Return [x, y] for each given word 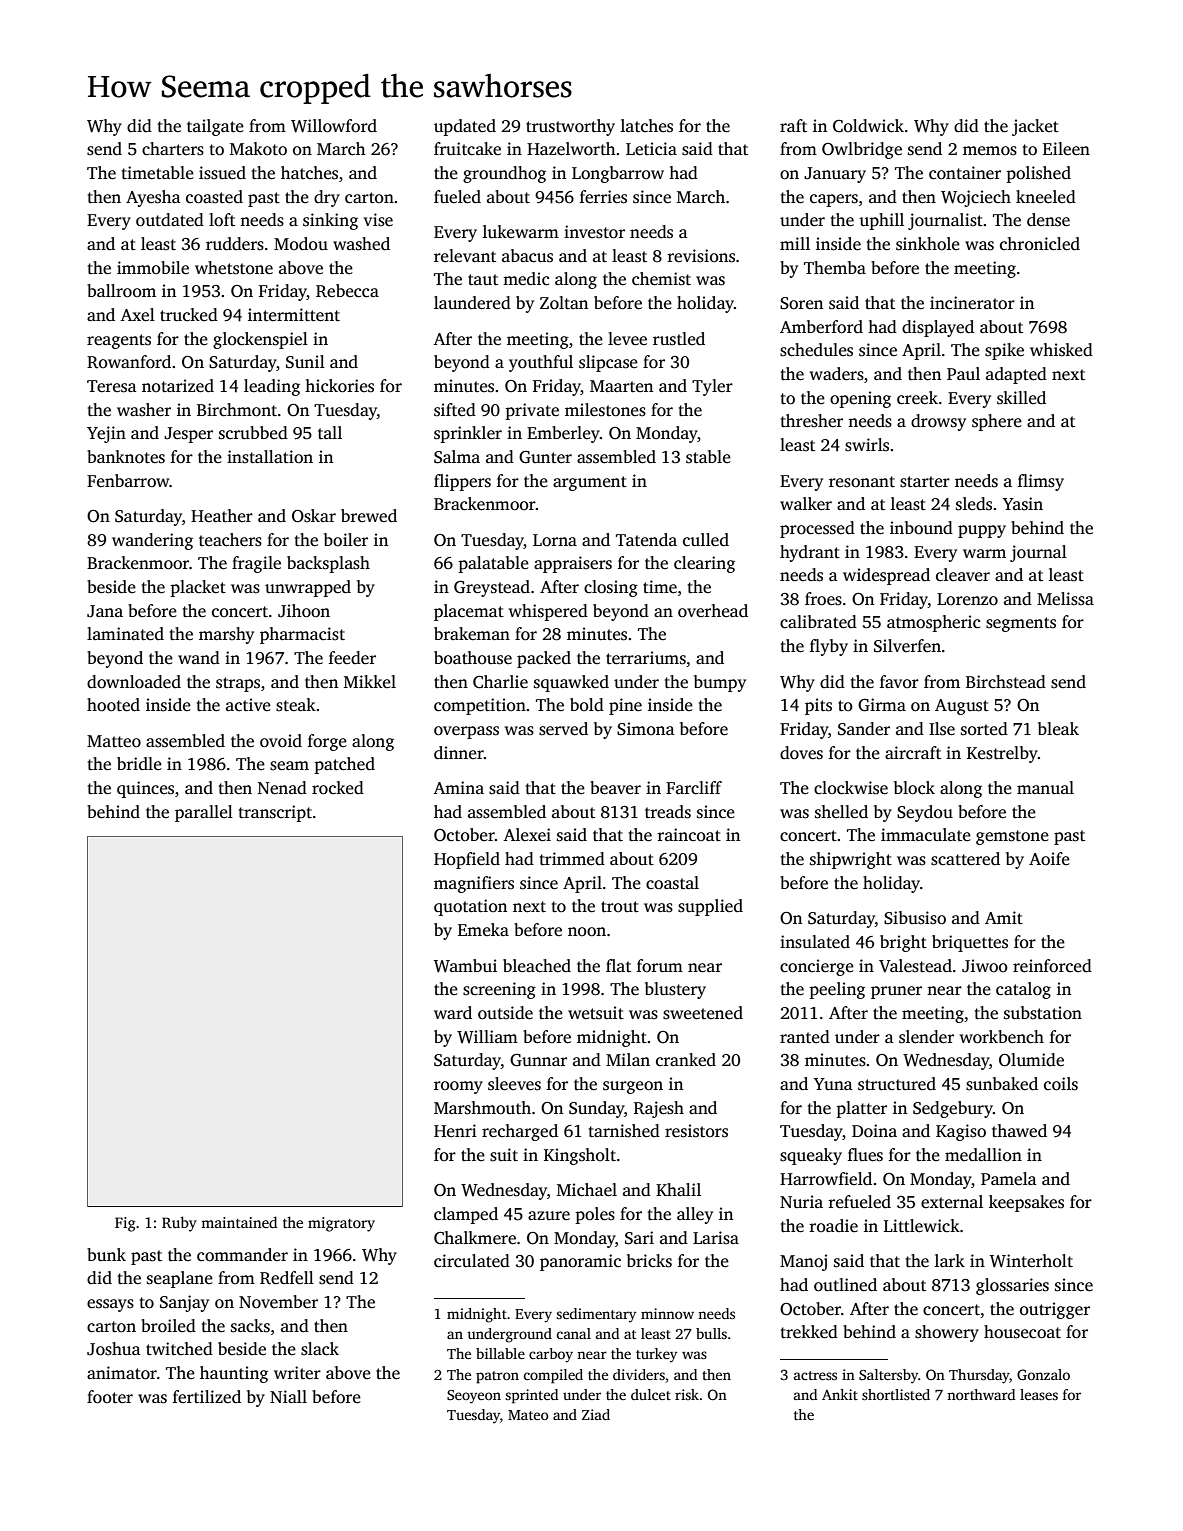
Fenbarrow [128, 481]
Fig [125, 1224]
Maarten [621, 386]
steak [296, 705]
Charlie [500, 682]
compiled [553, 1376]
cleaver [963, 575]
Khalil [678, 1189]
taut [483, 279]
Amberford [821, 327]
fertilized [207, 1397]
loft [222, 220]
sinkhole [928, 244]
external [952, 1202]
